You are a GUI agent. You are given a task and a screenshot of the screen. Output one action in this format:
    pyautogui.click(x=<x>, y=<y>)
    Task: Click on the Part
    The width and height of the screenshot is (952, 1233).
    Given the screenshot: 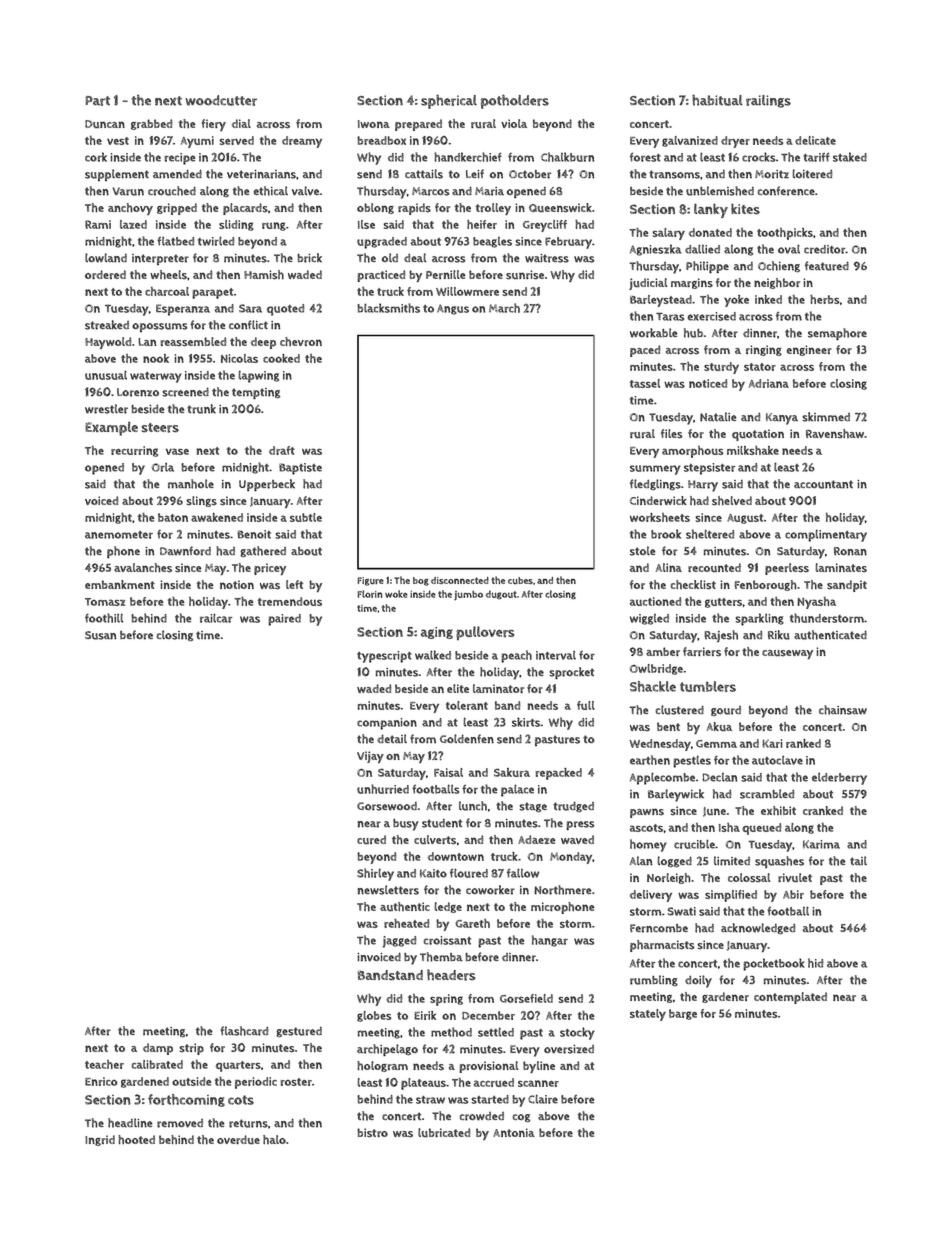 What is the action you would take?
    pyautogui.click(x=98, y=101)
